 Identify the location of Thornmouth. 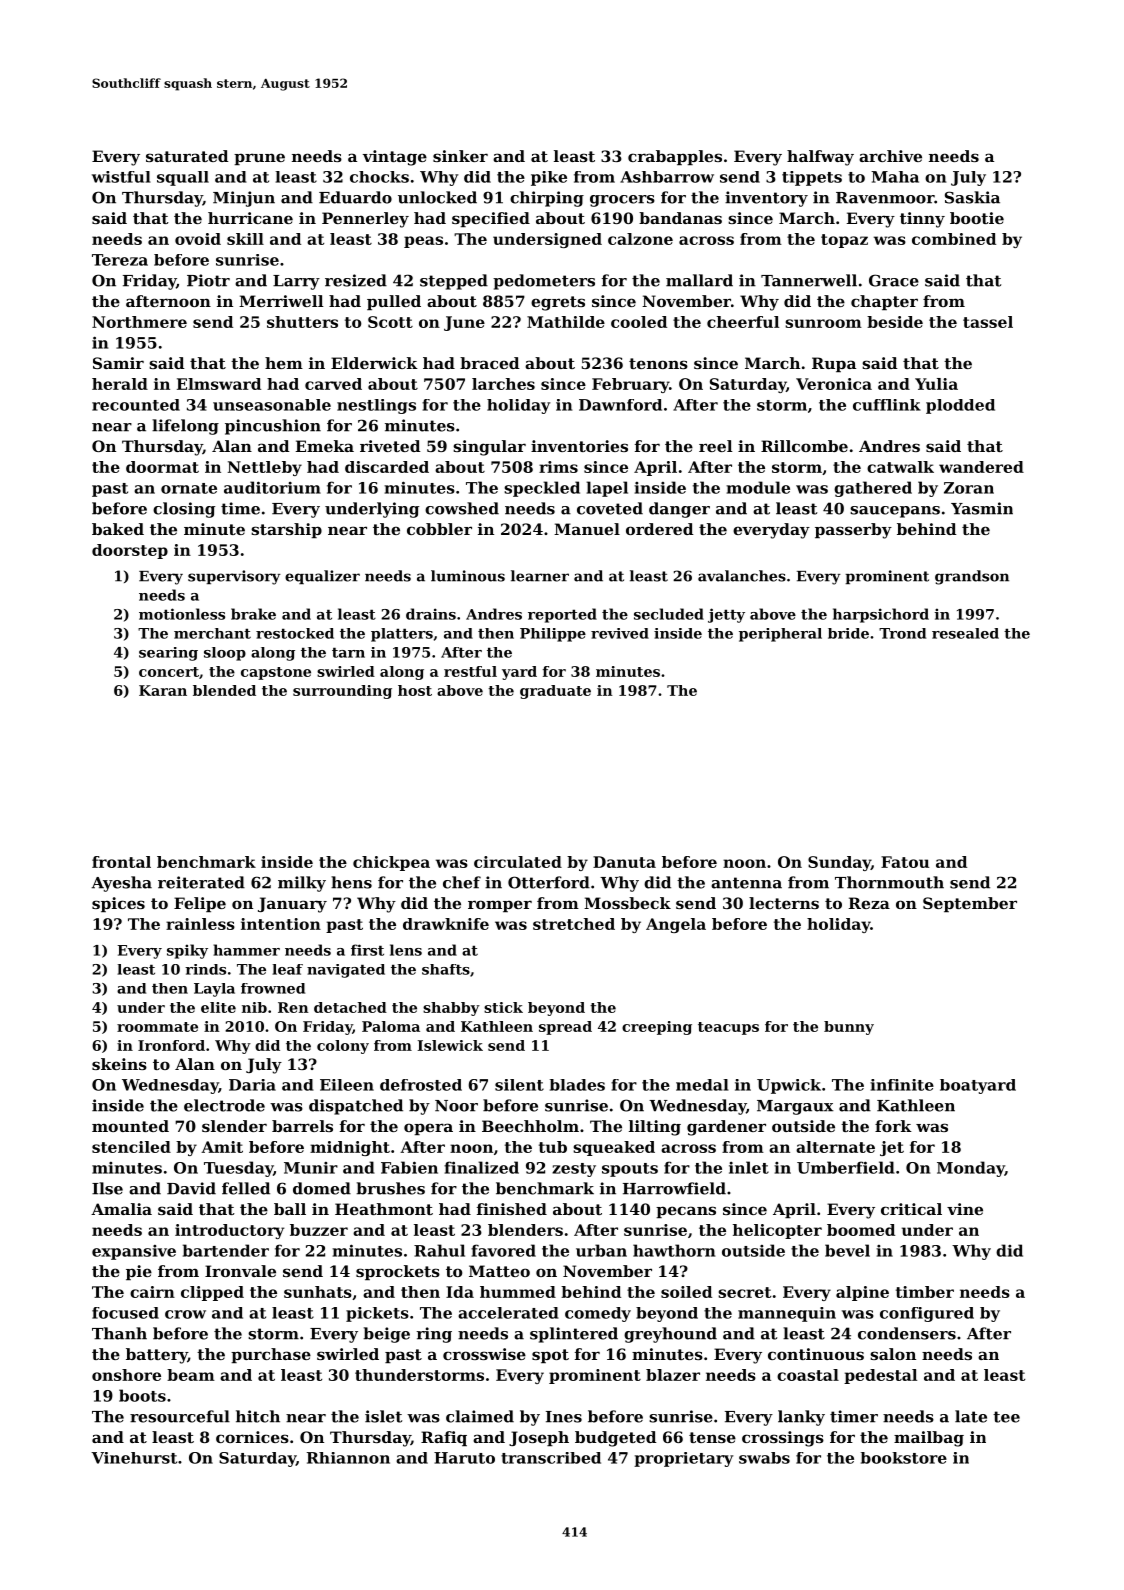
(889, 882).
